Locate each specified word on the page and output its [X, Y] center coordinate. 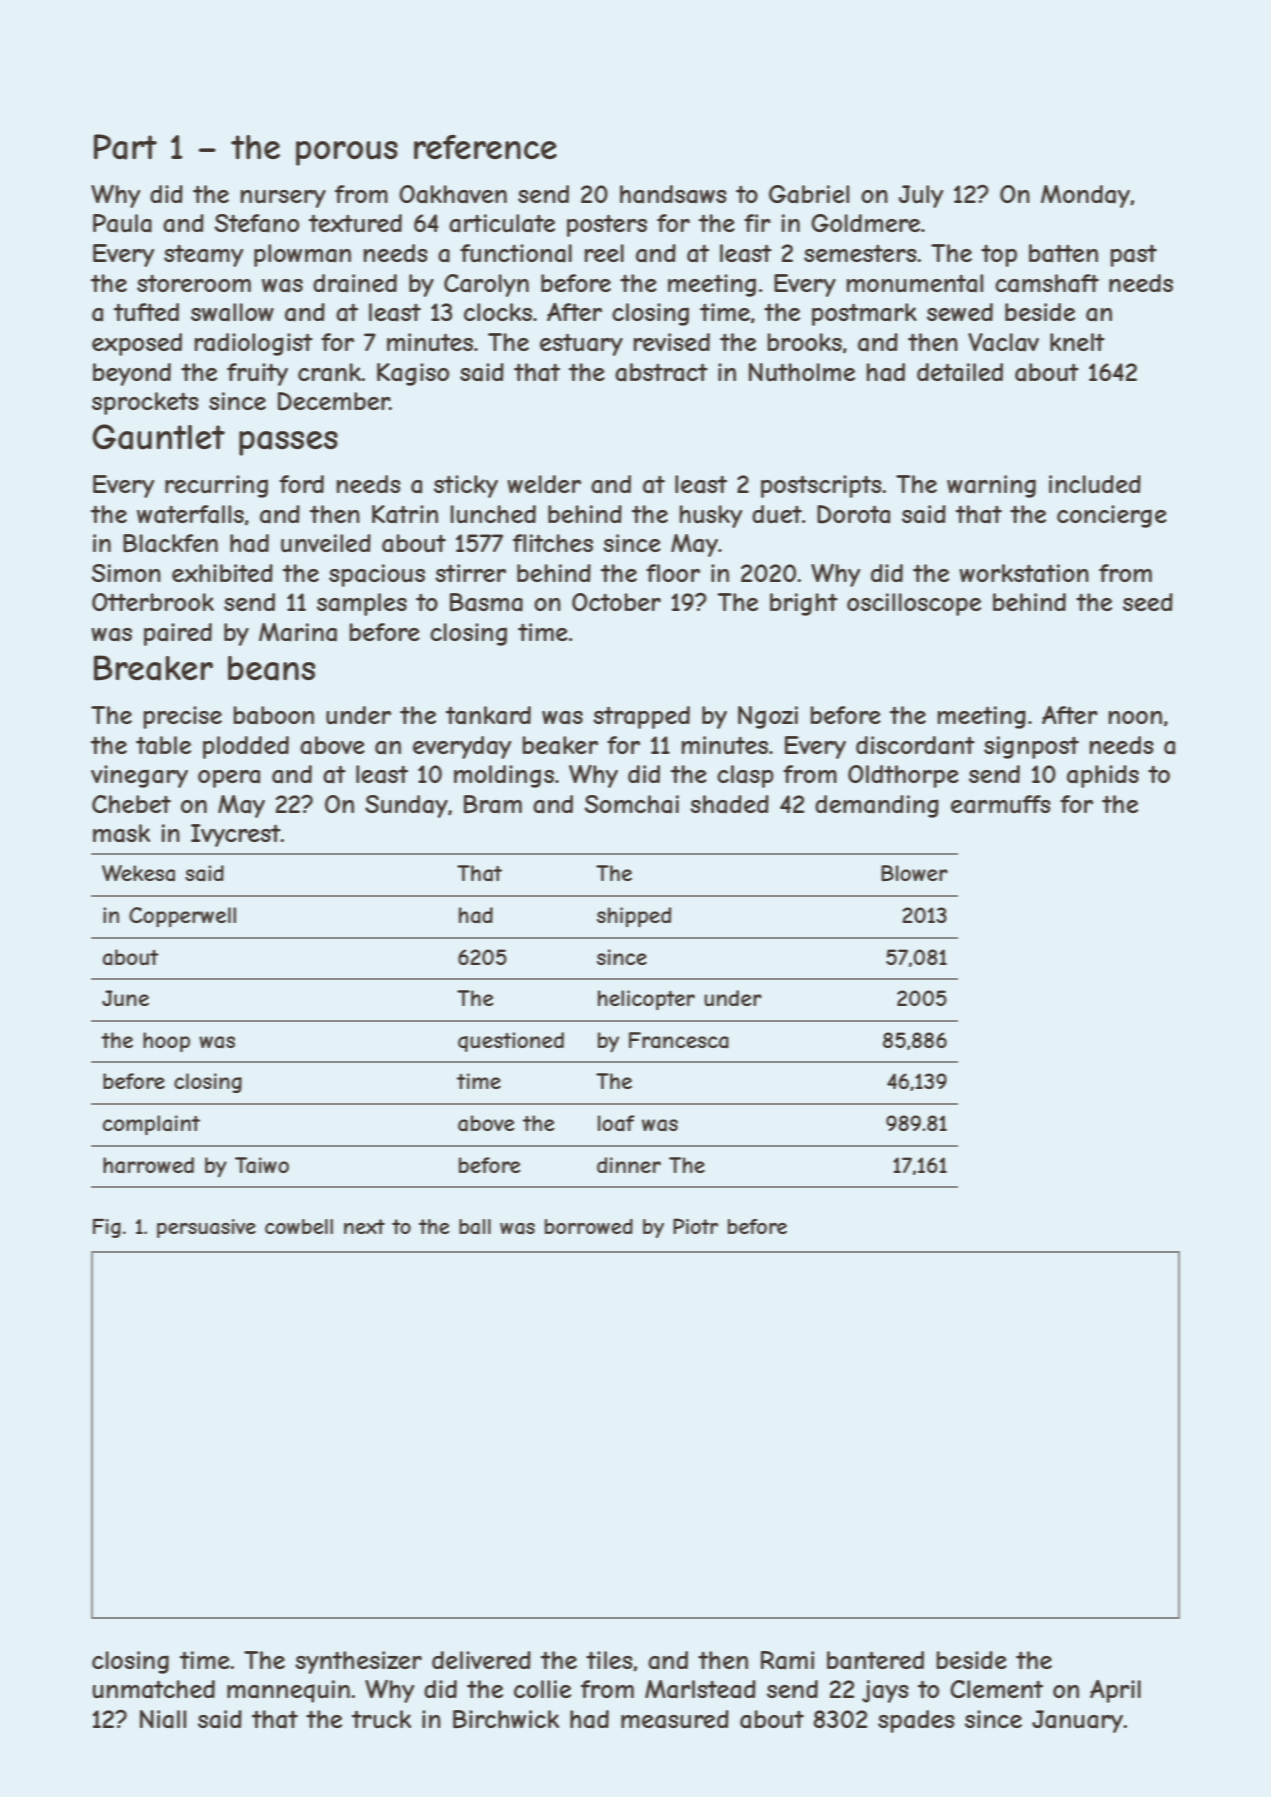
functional [516, 253]
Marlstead [700, 1689]
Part [125, 147]
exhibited [222, 573]
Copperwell [182, 917]
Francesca [679, 1040]
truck [381, 1719]
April [1115, 1691]
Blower [914, 873]
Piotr [695, 1226]
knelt [1077, 342]
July [921, 196]
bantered [875, 1660]
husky [711, 516]
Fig [107, 1228]
